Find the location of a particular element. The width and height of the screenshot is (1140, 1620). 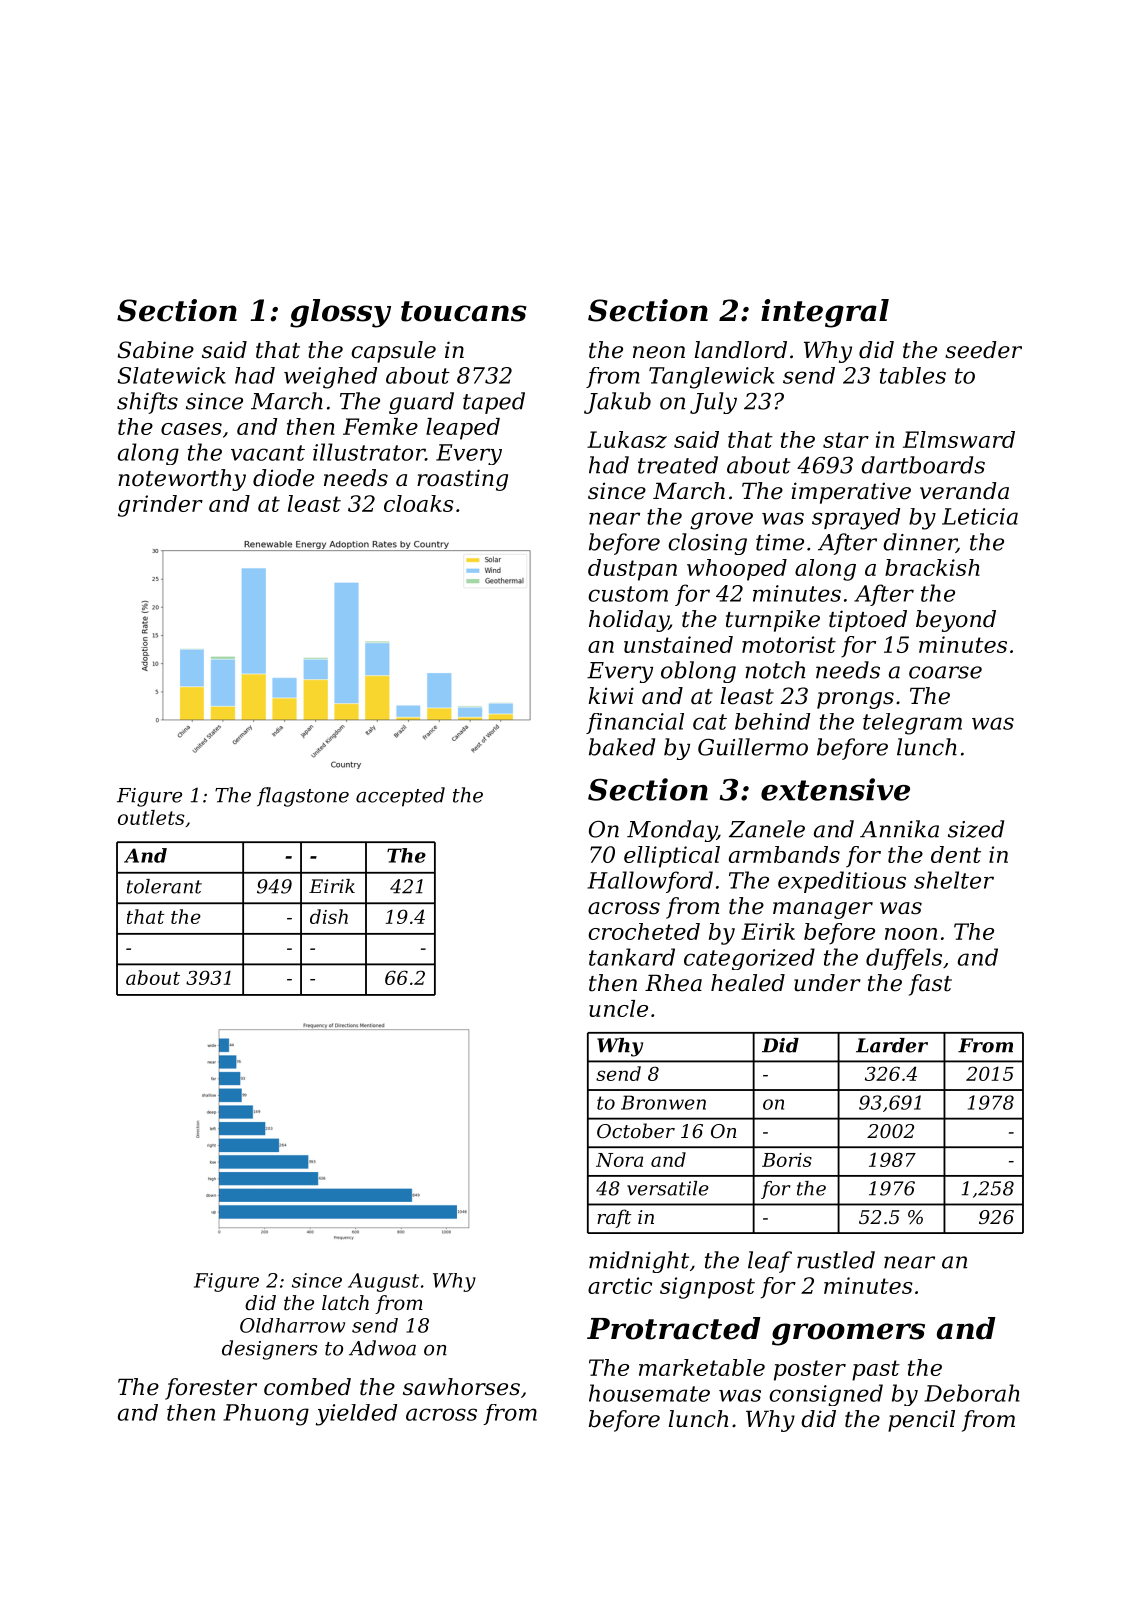

seeder is located at coordinates (983, 350).
